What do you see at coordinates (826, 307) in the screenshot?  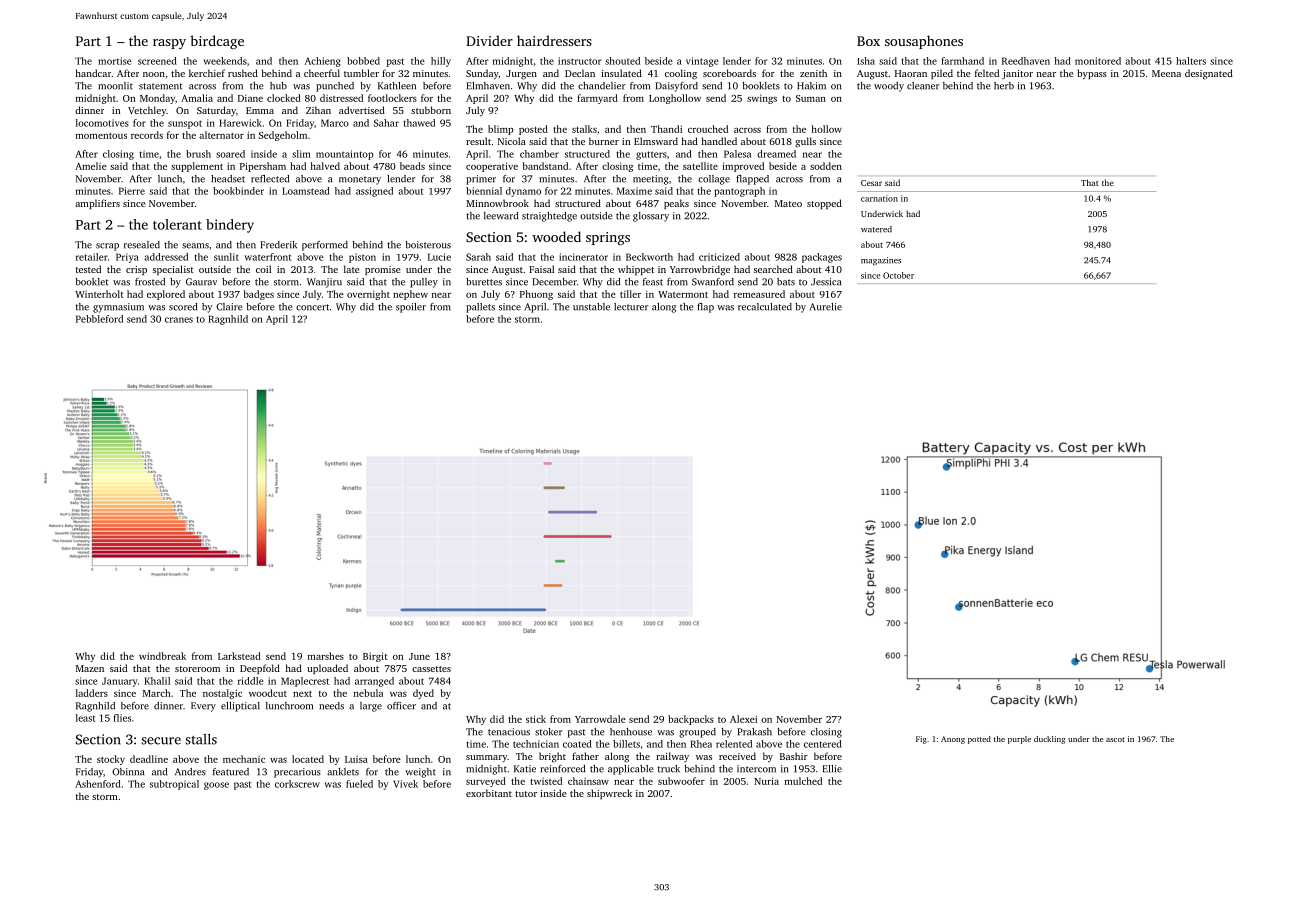 I see `Aurelie` at bounding box center [826, 307].
